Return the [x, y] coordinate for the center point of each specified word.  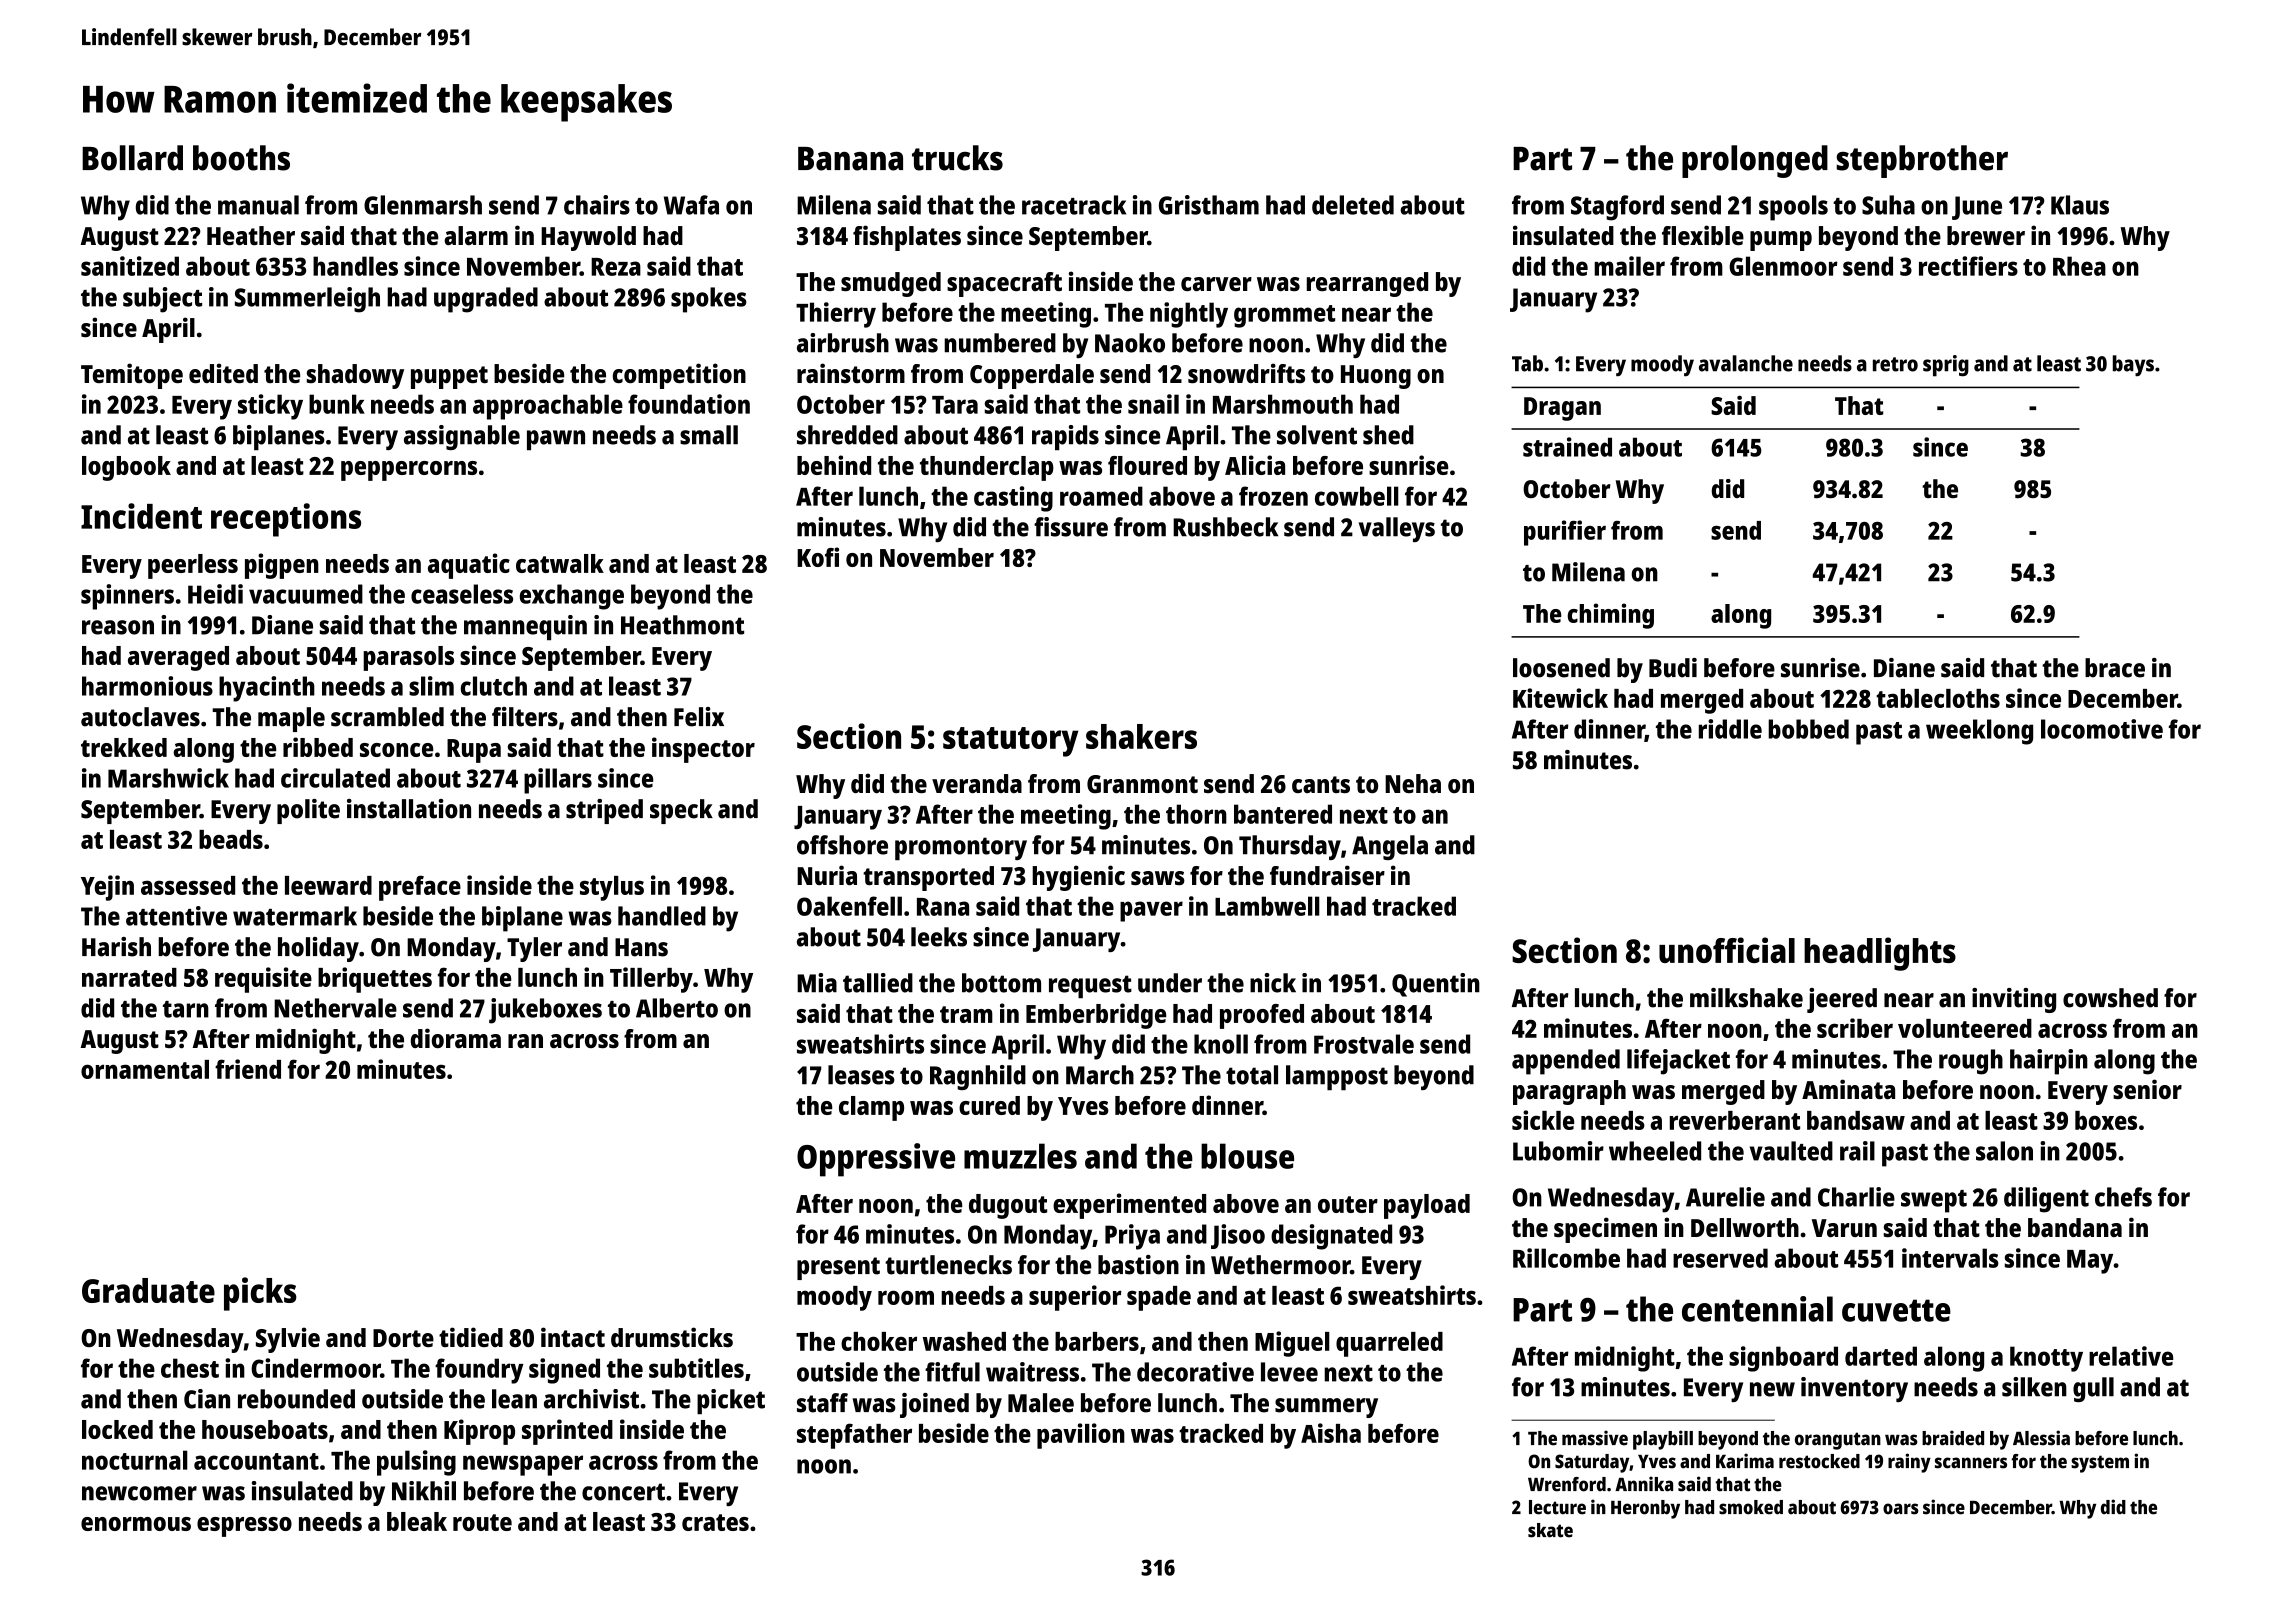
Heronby [1645, 1509]
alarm [476, 235]
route [482, 1522]
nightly [1189, 315]
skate [1550, 1530]
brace [2115, 668]
